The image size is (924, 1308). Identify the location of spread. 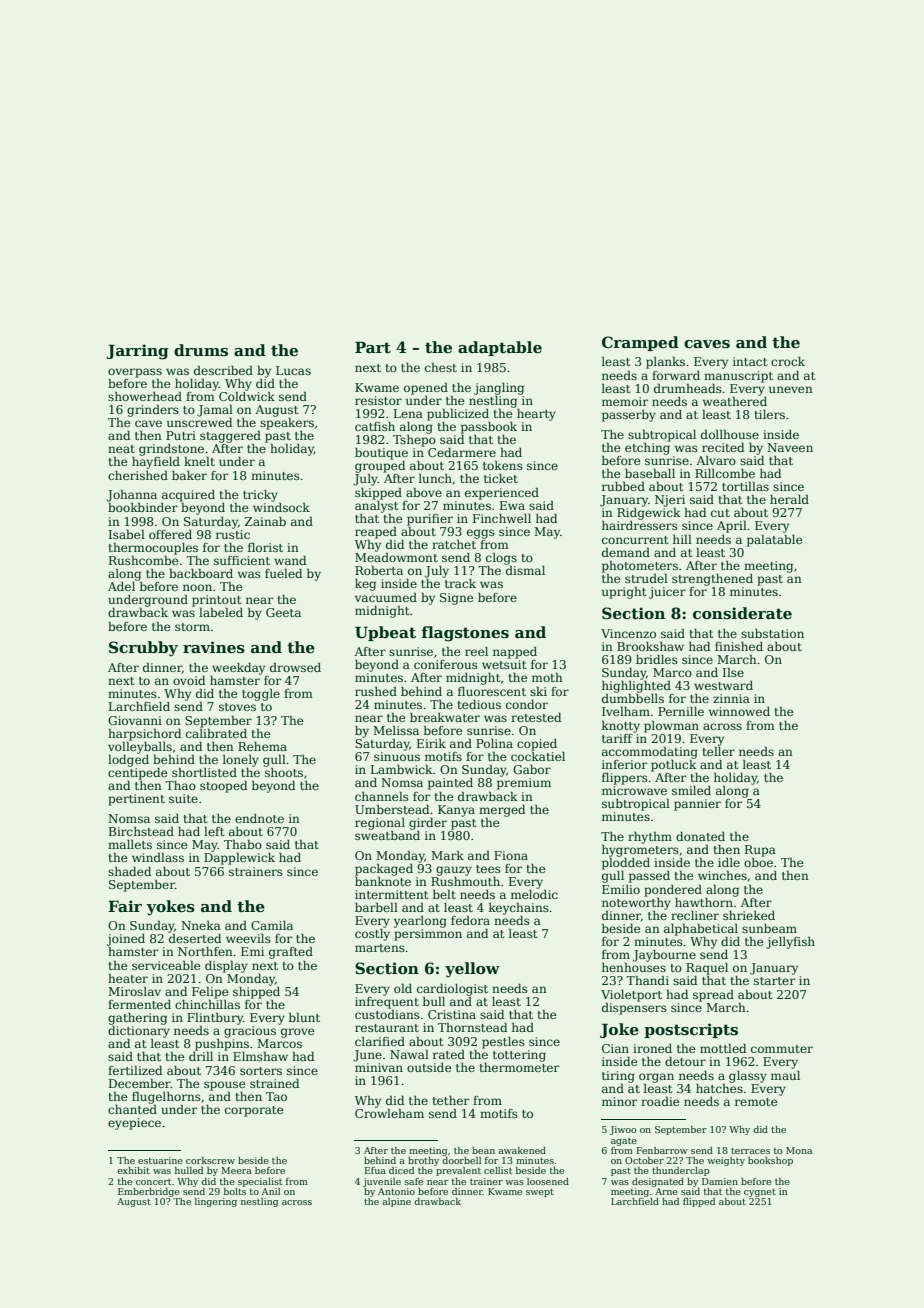
(713, 995).
